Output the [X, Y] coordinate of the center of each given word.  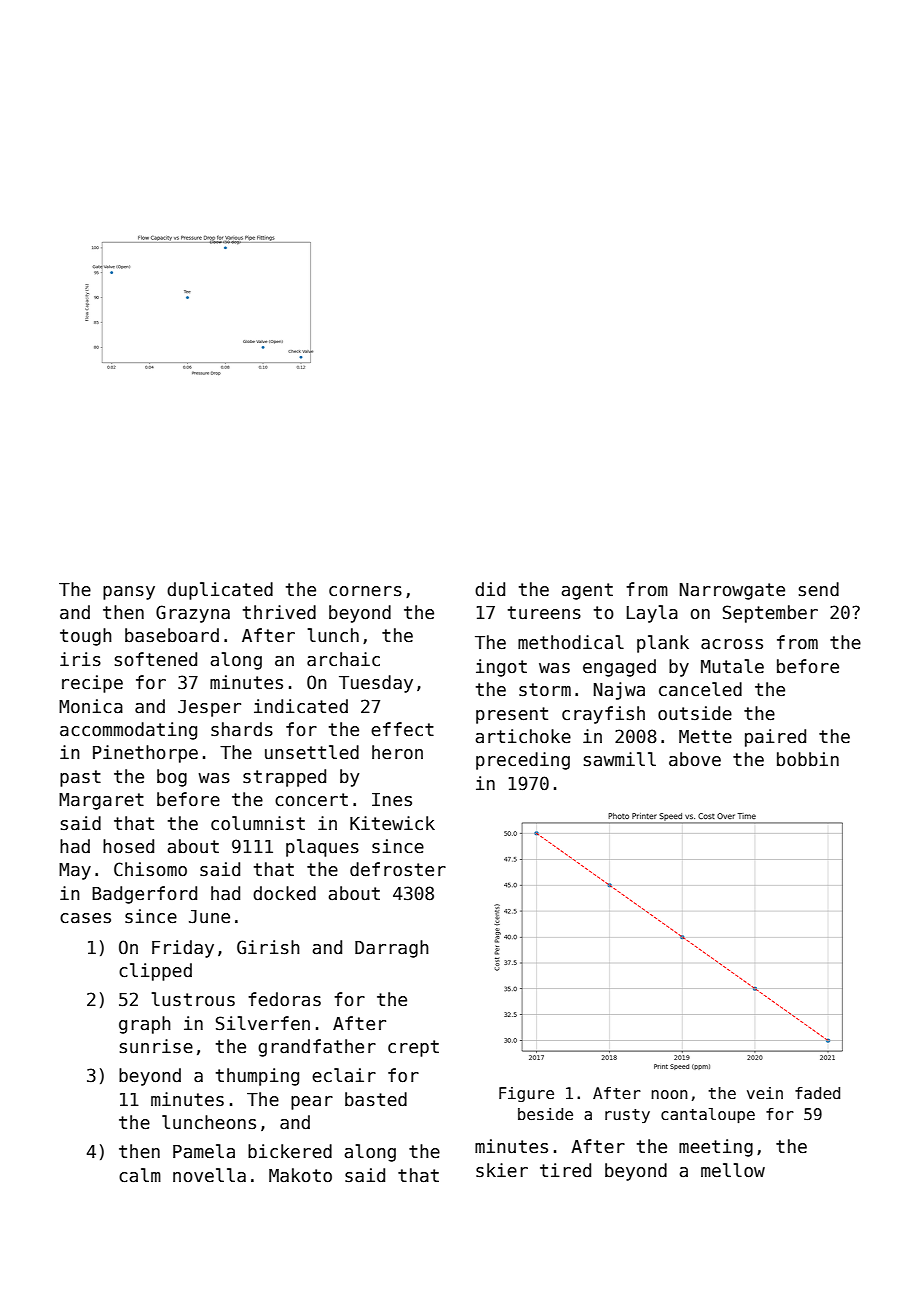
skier [502, 1170]
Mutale [732, 666]
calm [140, 1175]
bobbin [808, 759]
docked [284, 893]
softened [156, 659]
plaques [322, 848]
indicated [301, 706]
